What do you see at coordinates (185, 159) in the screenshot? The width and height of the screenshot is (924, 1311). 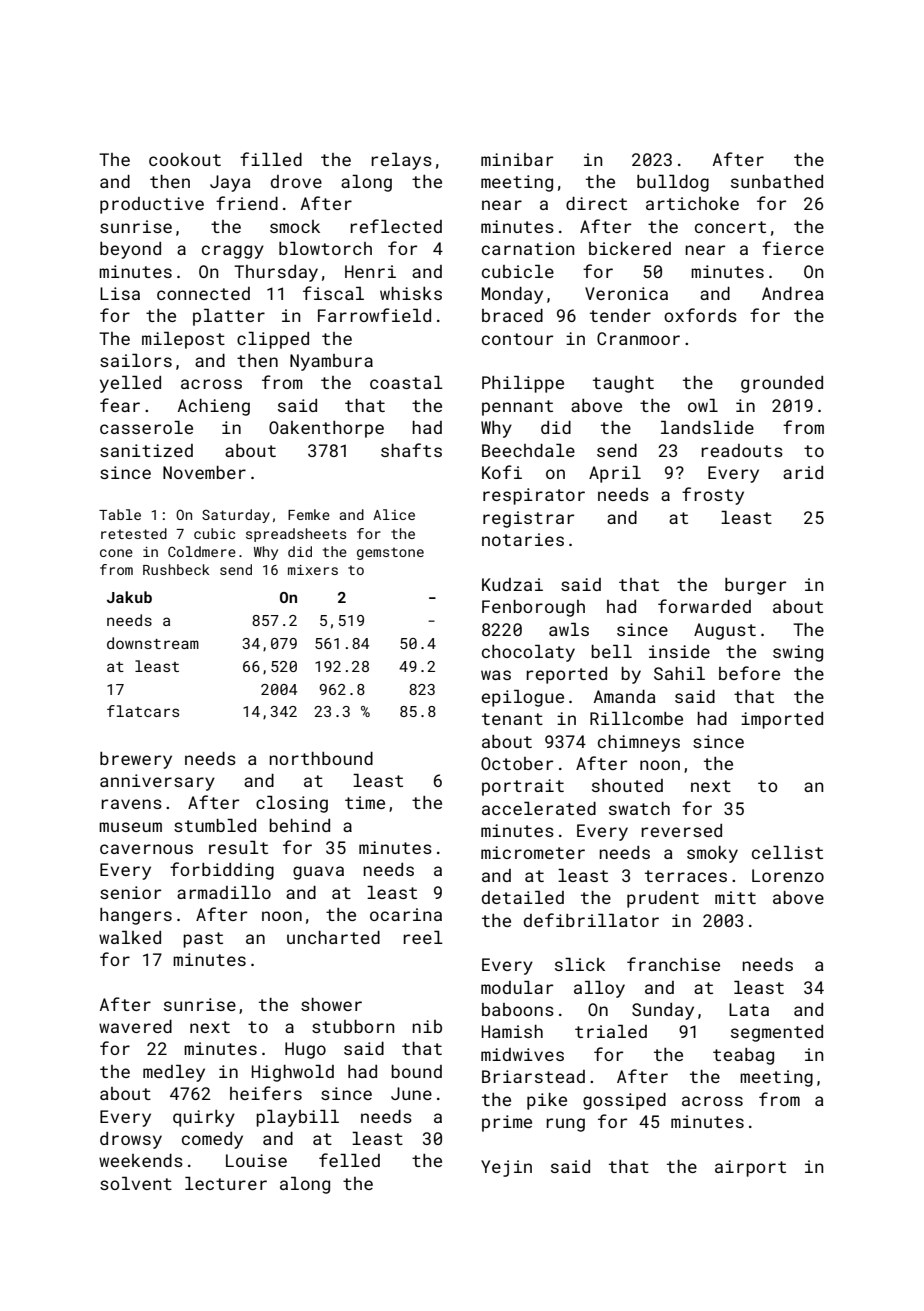 I see `cookout` at bounding box center [185, 159].
